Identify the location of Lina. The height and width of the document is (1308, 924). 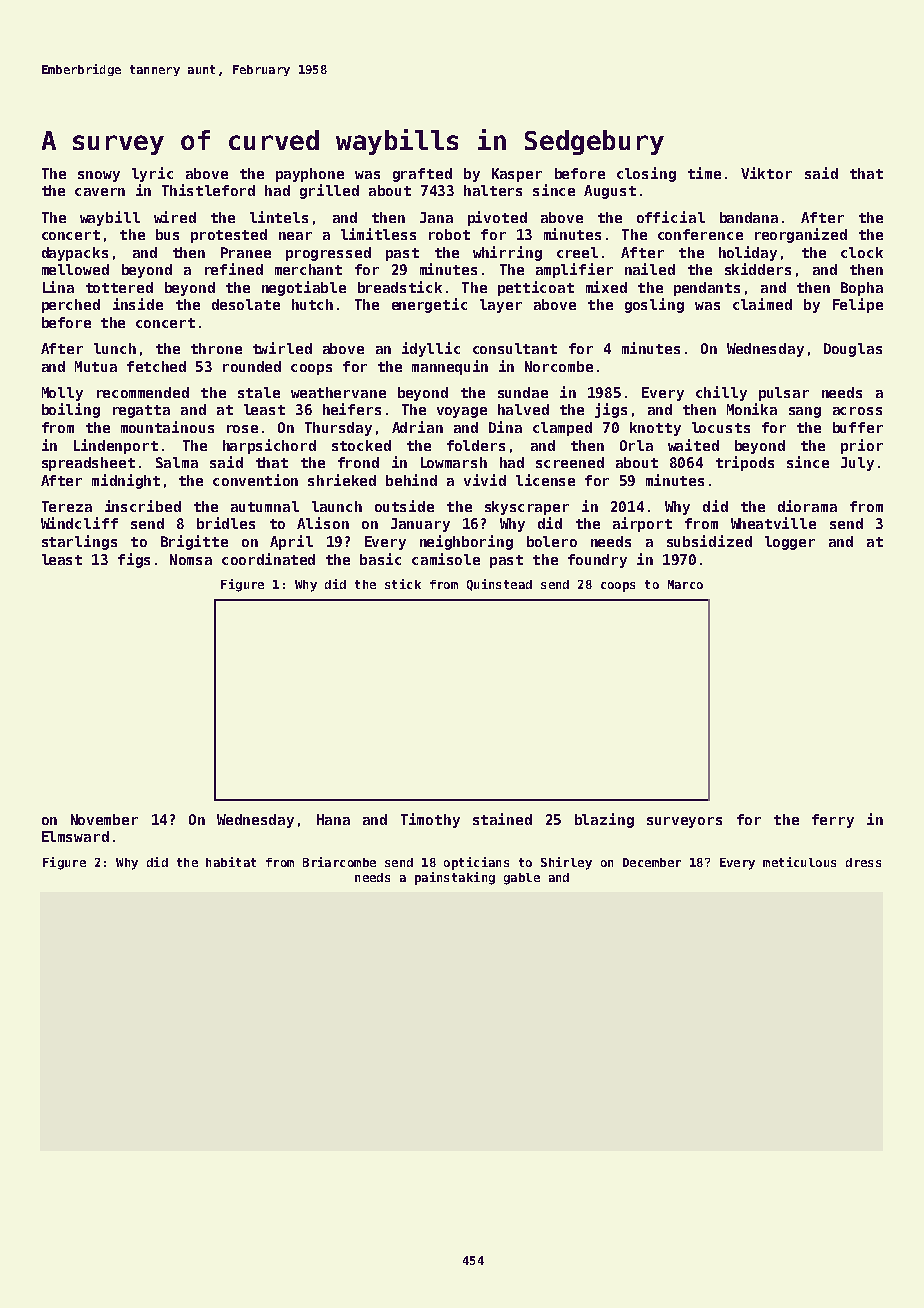
(58, 287).
